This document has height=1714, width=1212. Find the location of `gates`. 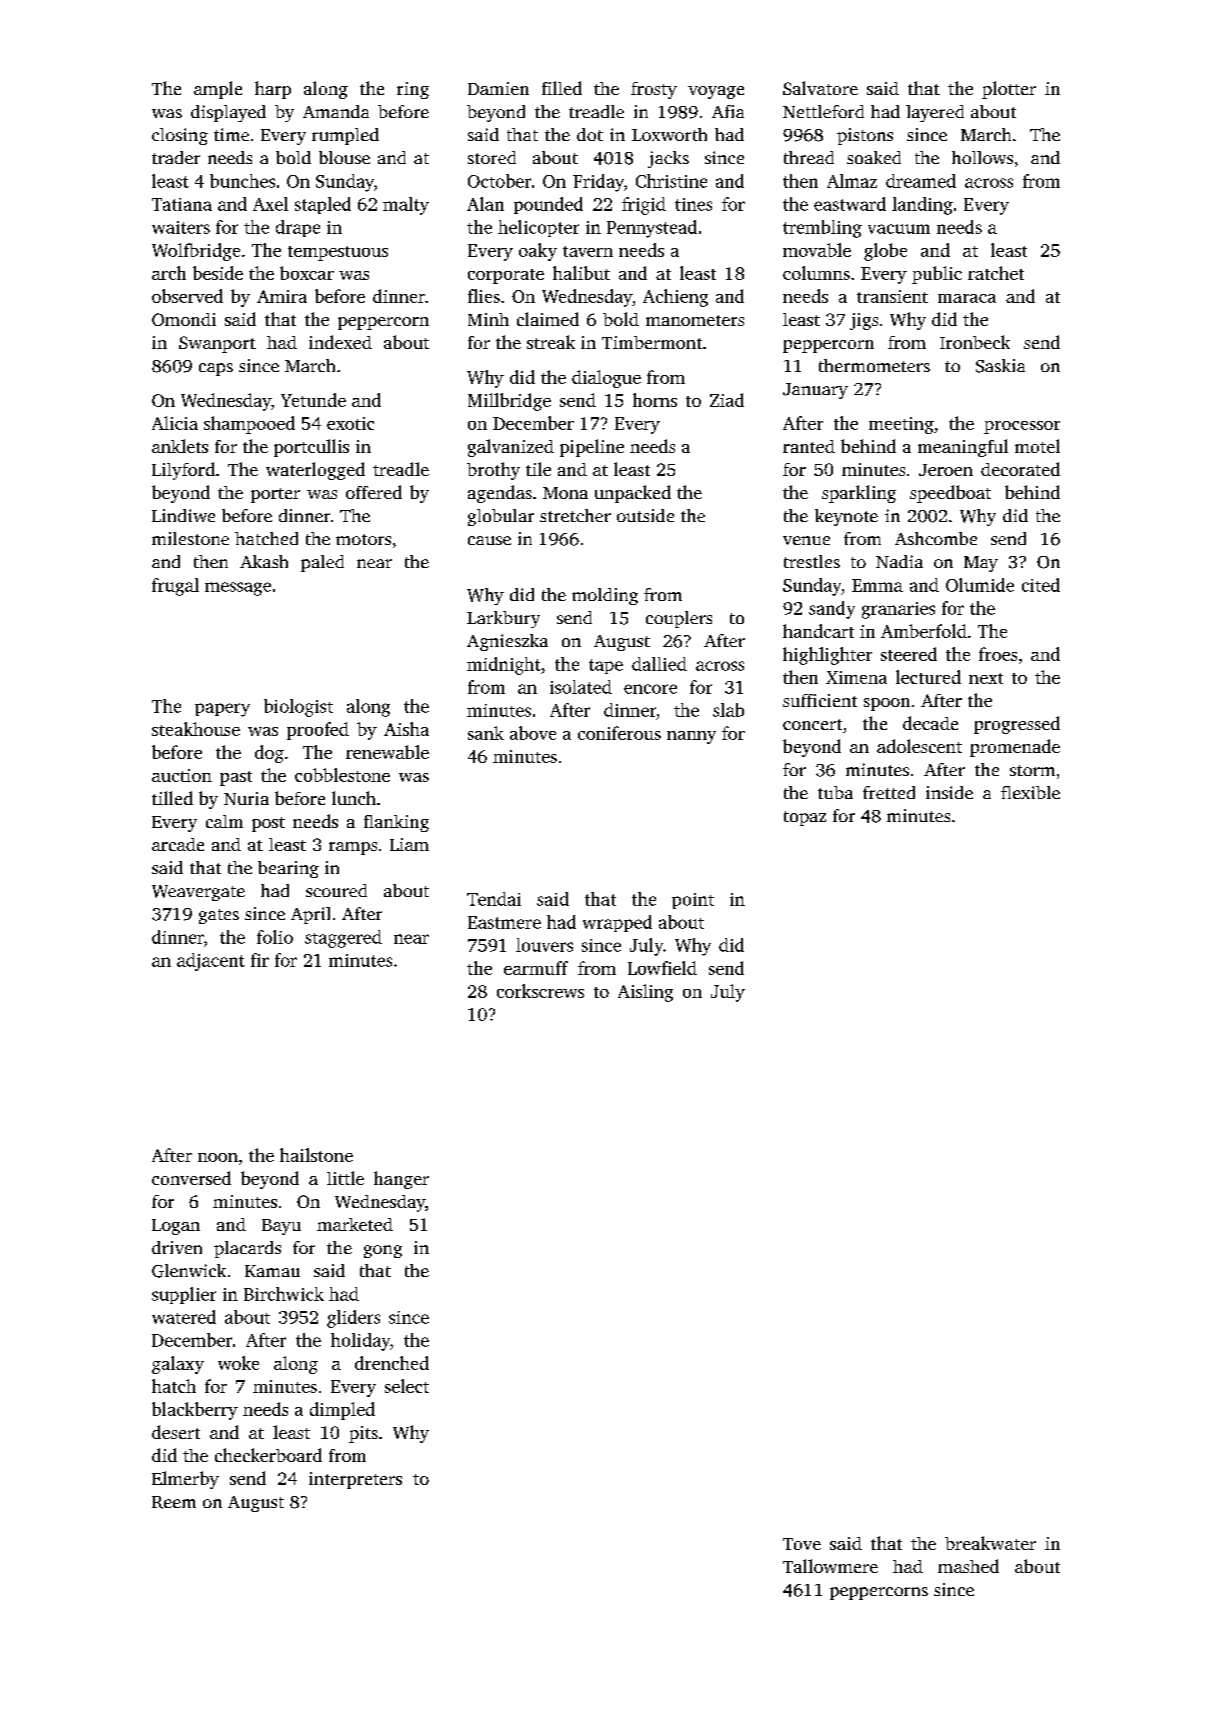

gates is located at coordinates (219, 916).
